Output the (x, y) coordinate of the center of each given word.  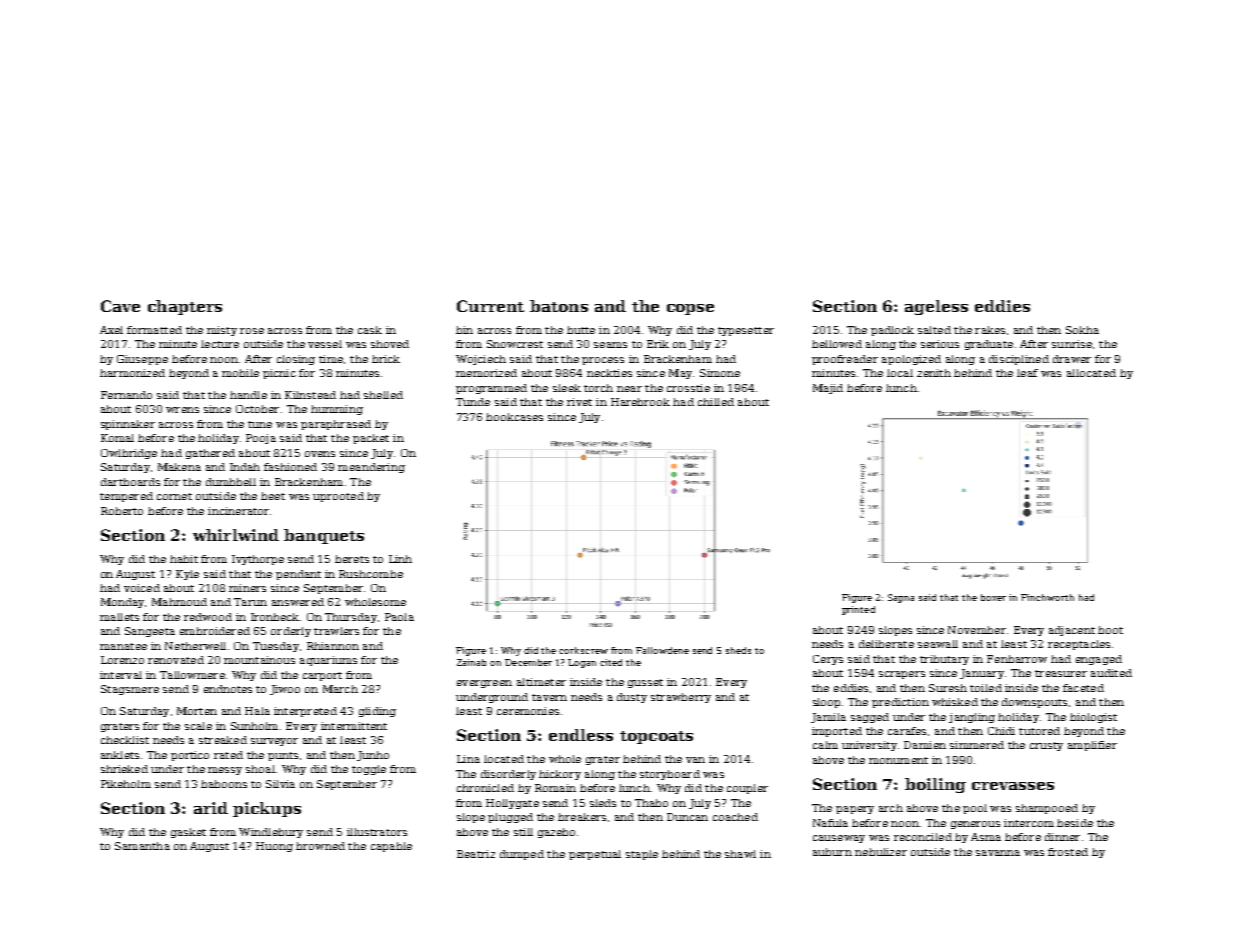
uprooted (338, 497)
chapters (185, 307)
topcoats (656, 737)
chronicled (485, 788)
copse (690, 309)
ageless (936, 307)
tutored (1039, 731)
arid (211, 808)
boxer (993, 597)
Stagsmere (130, 690)
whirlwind (236, 535)
